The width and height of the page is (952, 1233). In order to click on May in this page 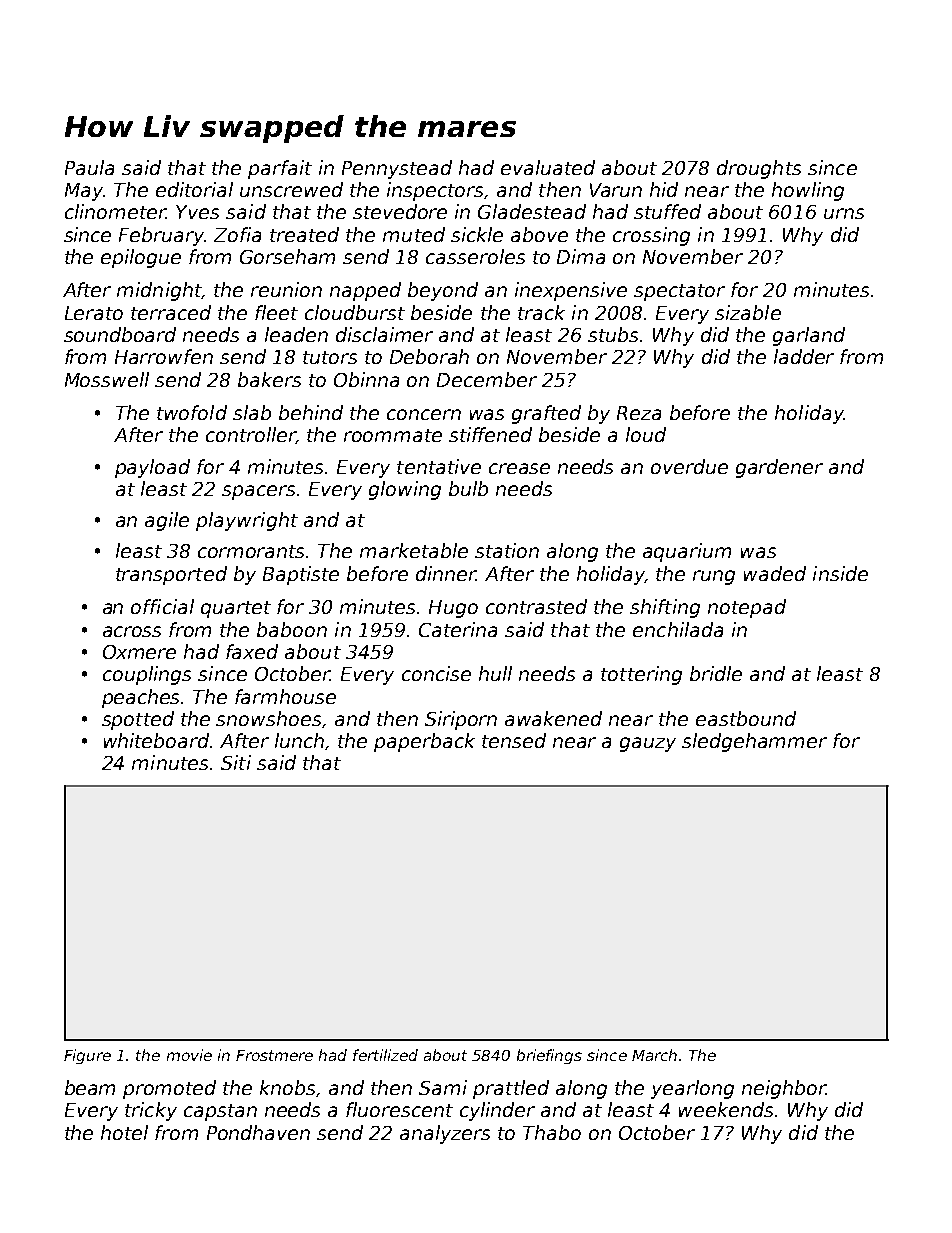, I will do `click(84, 192)`.
